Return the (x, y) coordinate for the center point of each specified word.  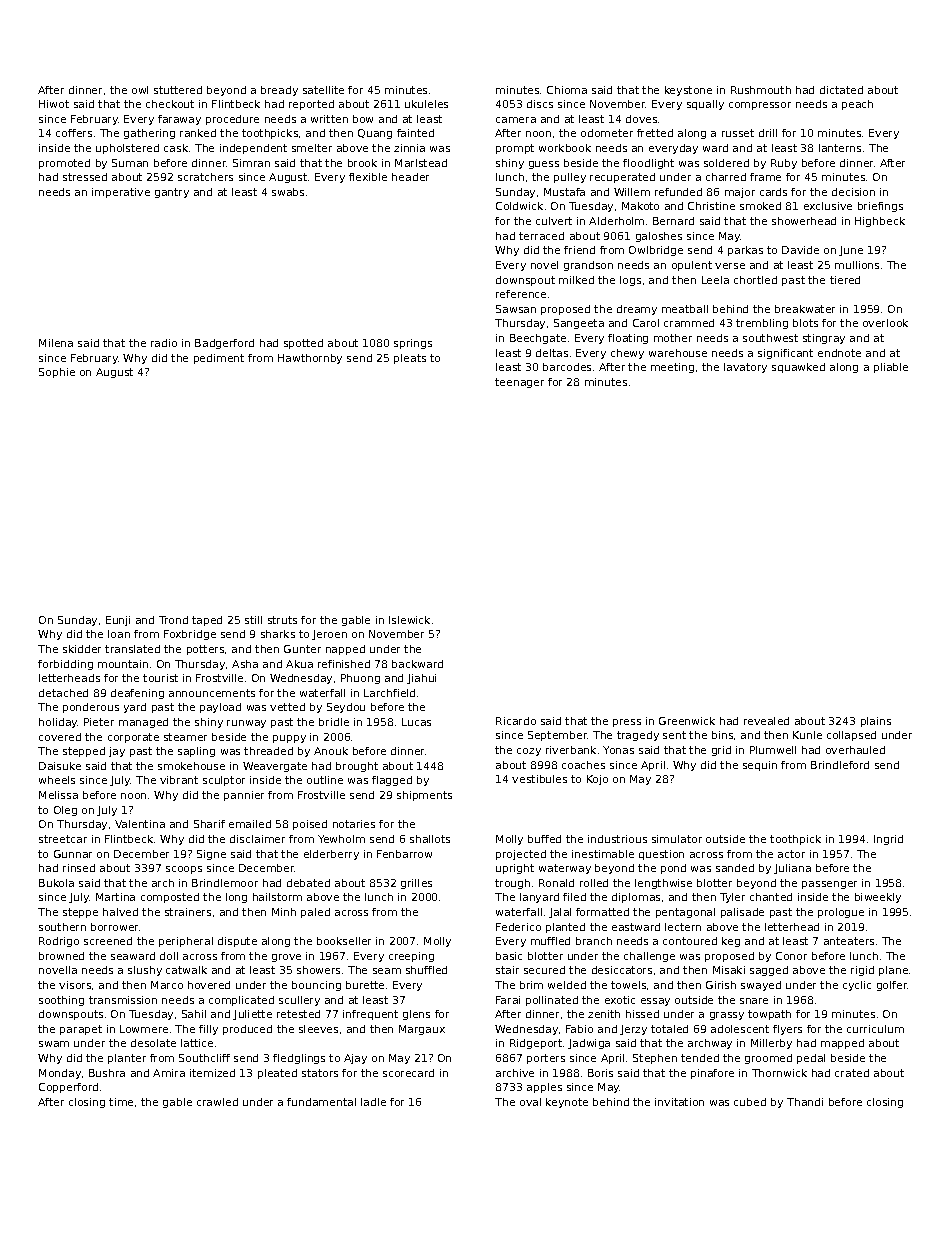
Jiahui (421, 679)
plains (876, 722)
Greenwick (687, 721)
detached (63, 693)
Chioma (567, 90)
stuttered (178, 90)
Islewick (409, 620)
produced (247, 1030)
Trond (173, 620)
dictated (841, 90)
